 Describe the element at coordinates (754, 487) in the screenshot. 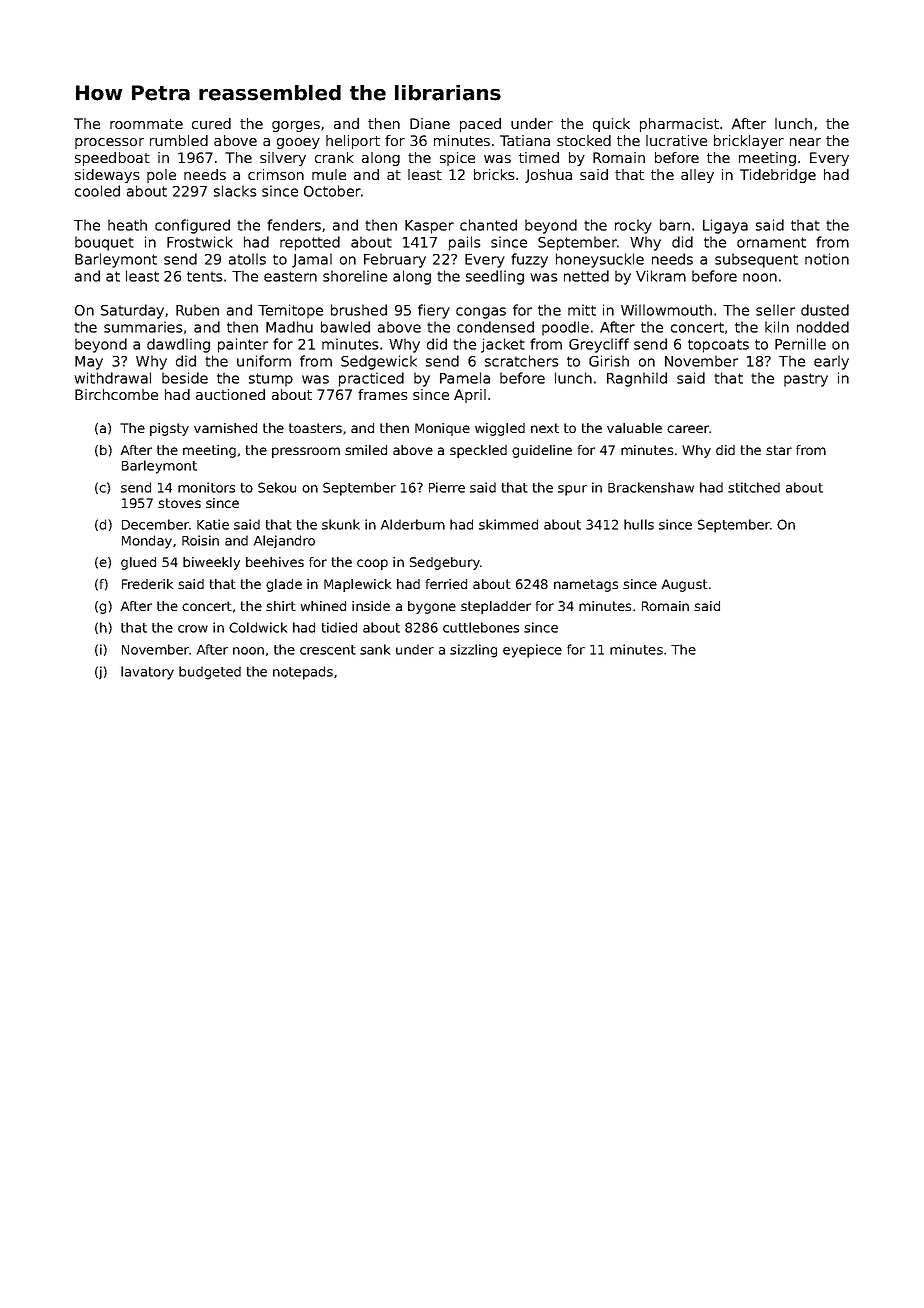

I see `stitched` at that location.
